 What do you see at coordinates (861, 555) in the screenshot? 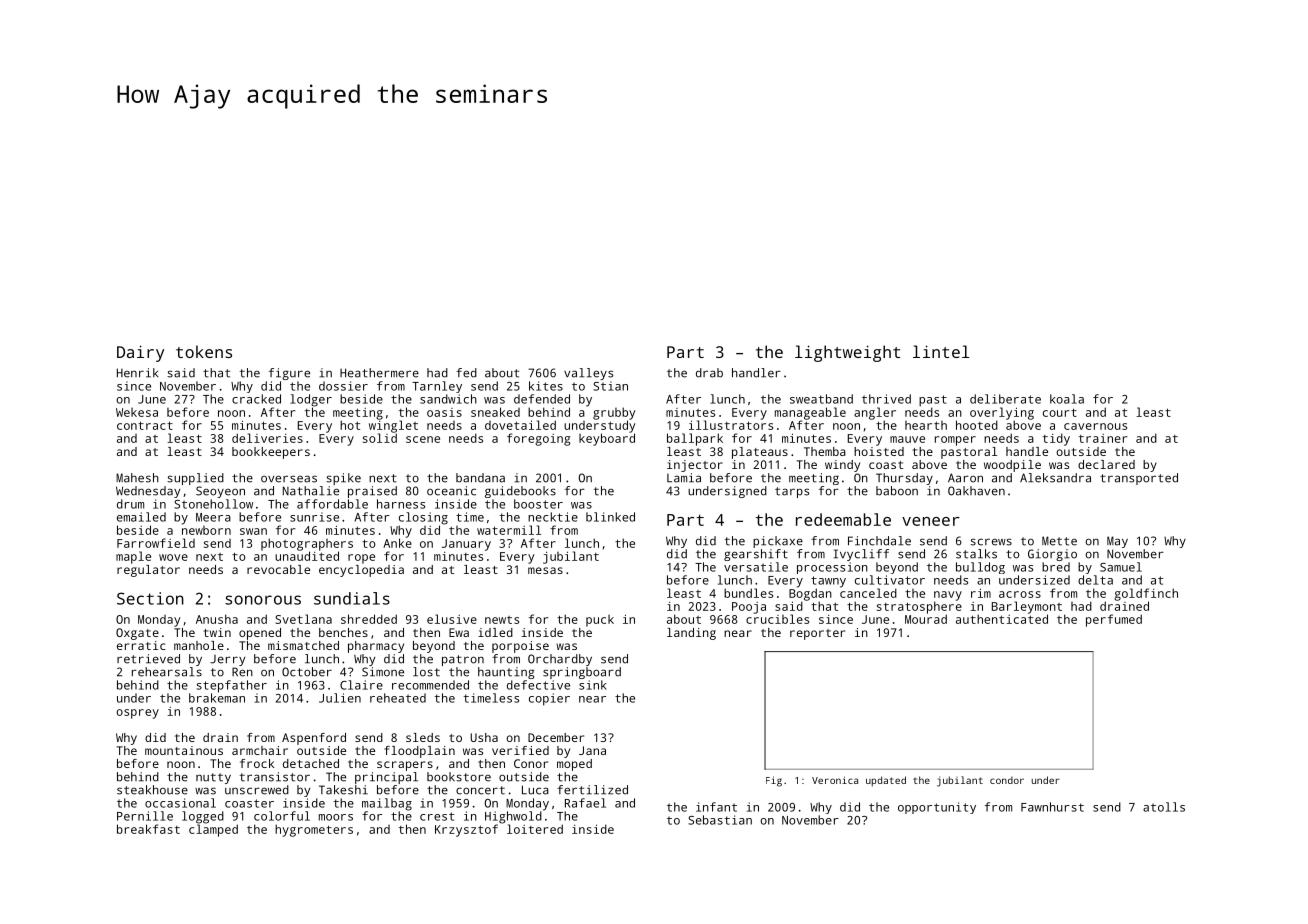
I see `Ivycliff` at bounding box center [861, 555].
